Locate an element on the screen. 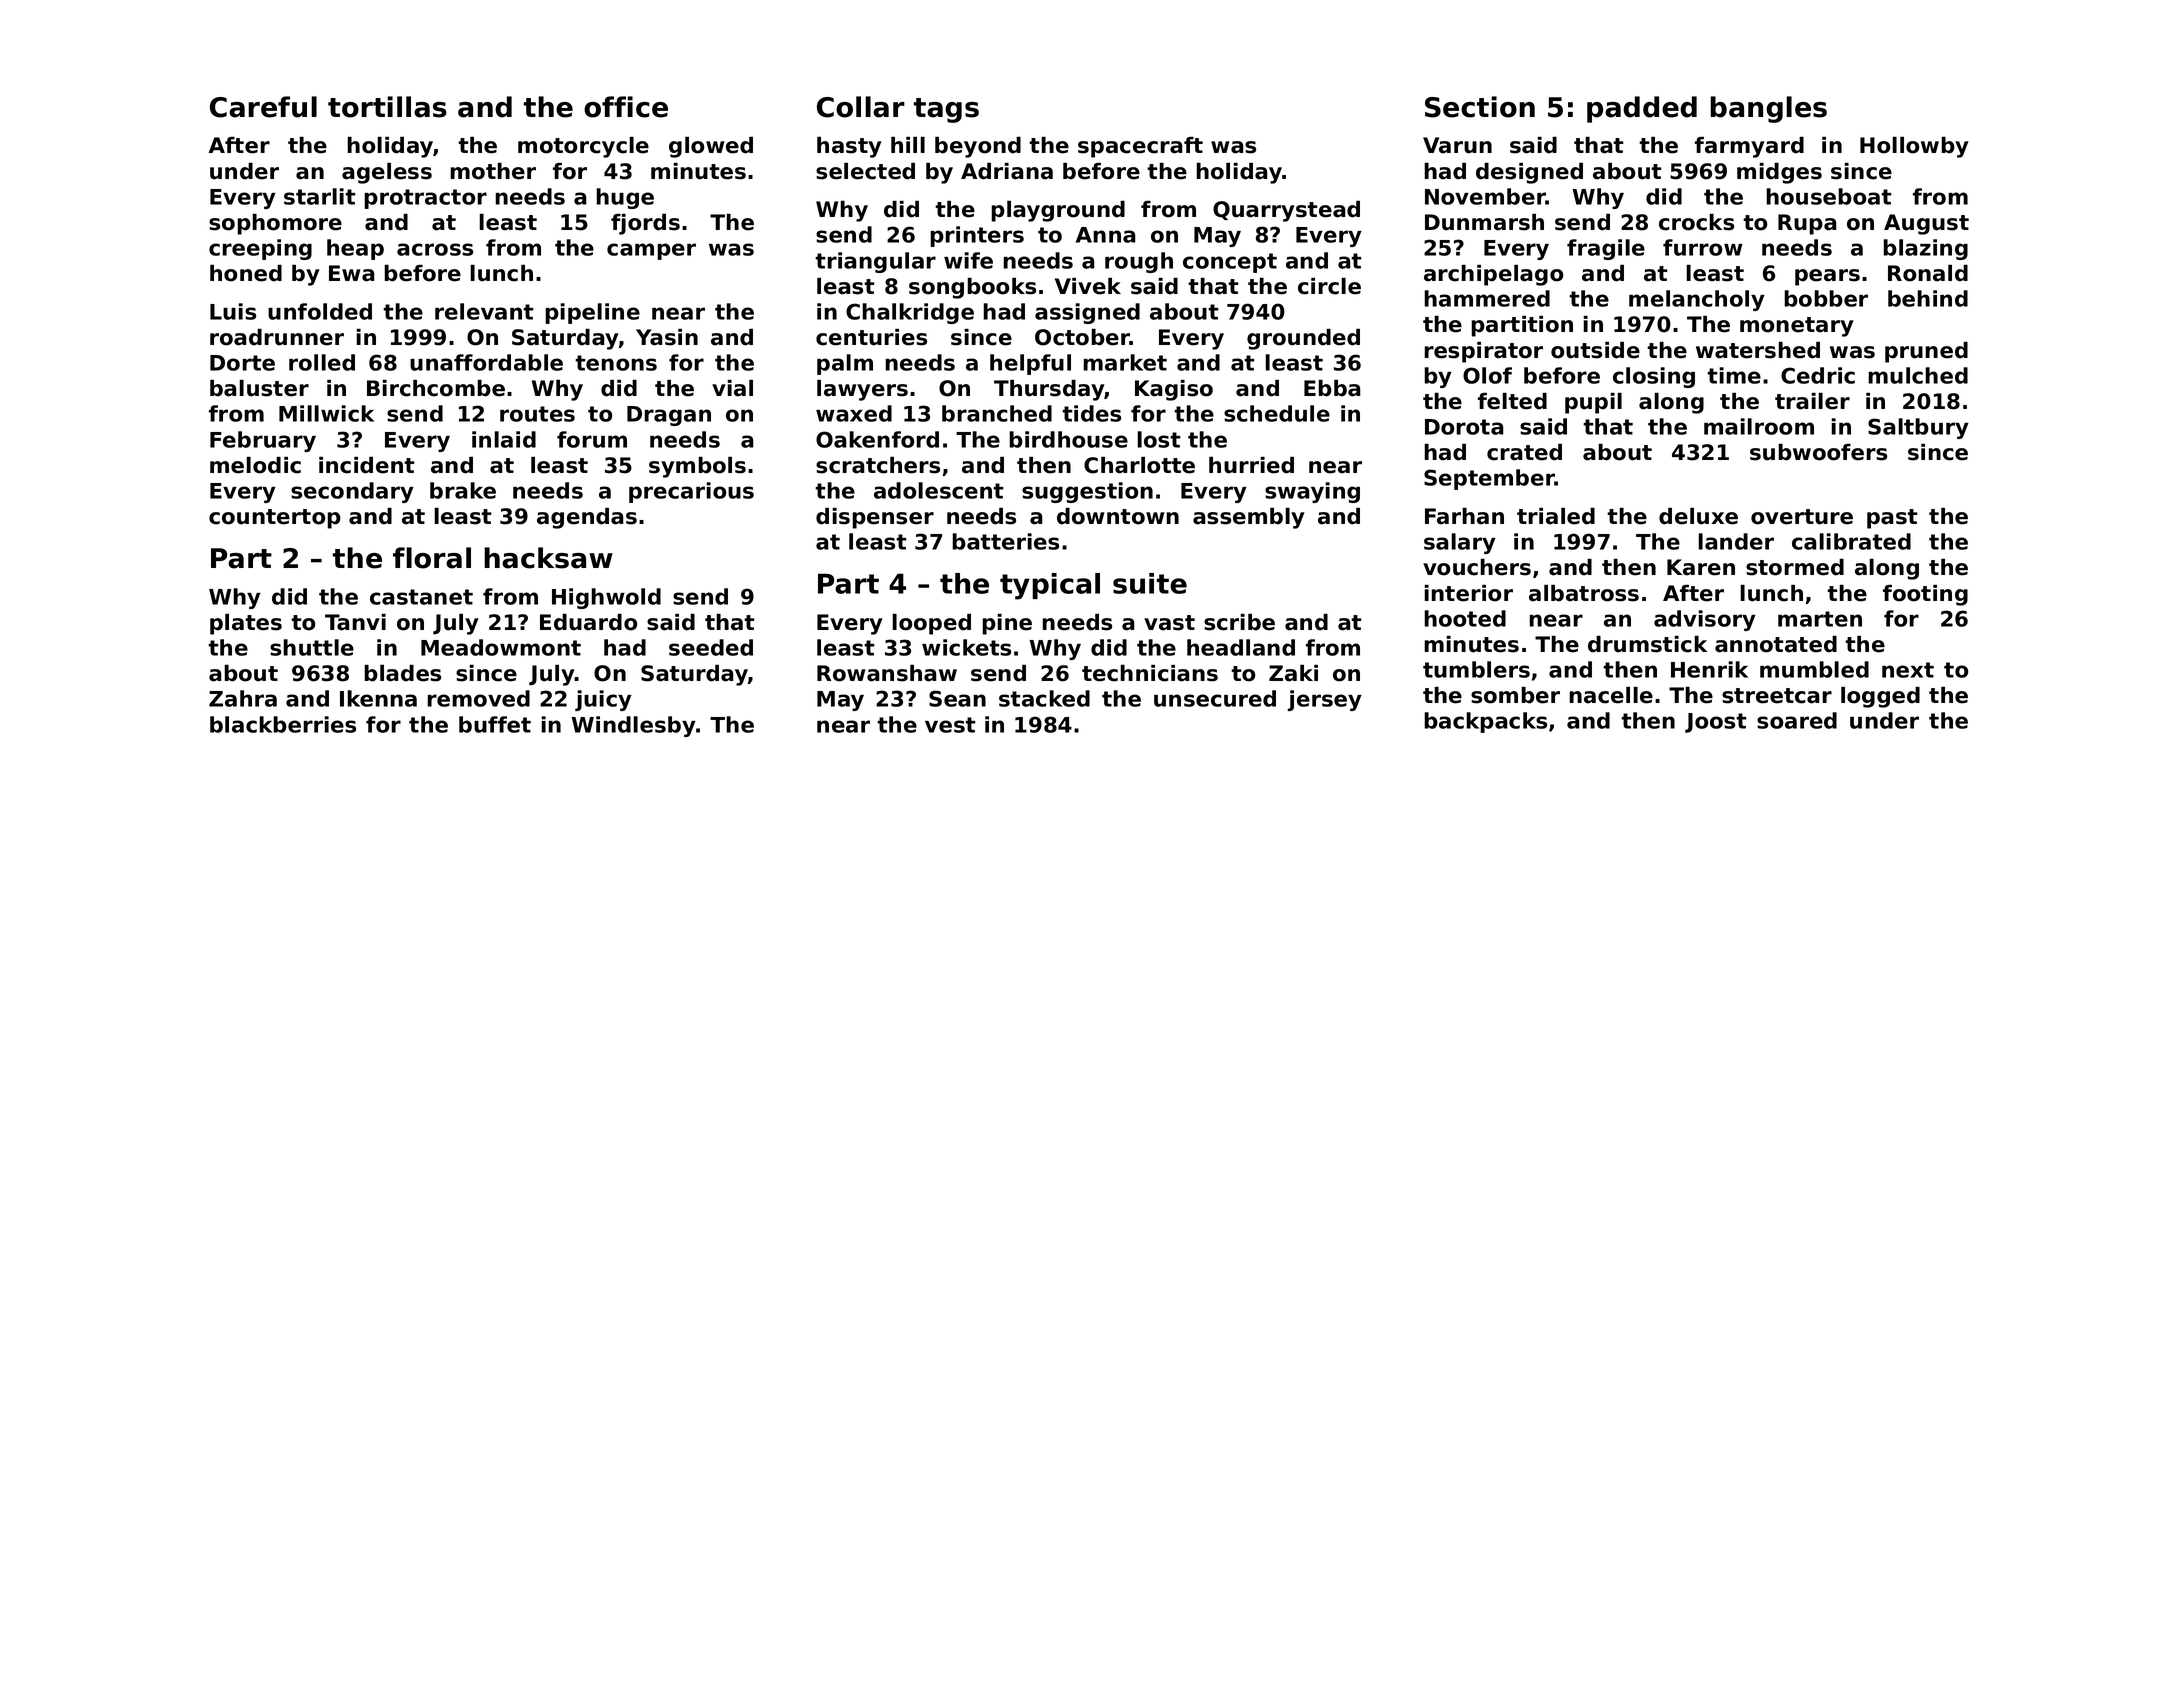 The height and width of the screenshot is (1683, 2178). beyond is located at coordinates (978, 147).
